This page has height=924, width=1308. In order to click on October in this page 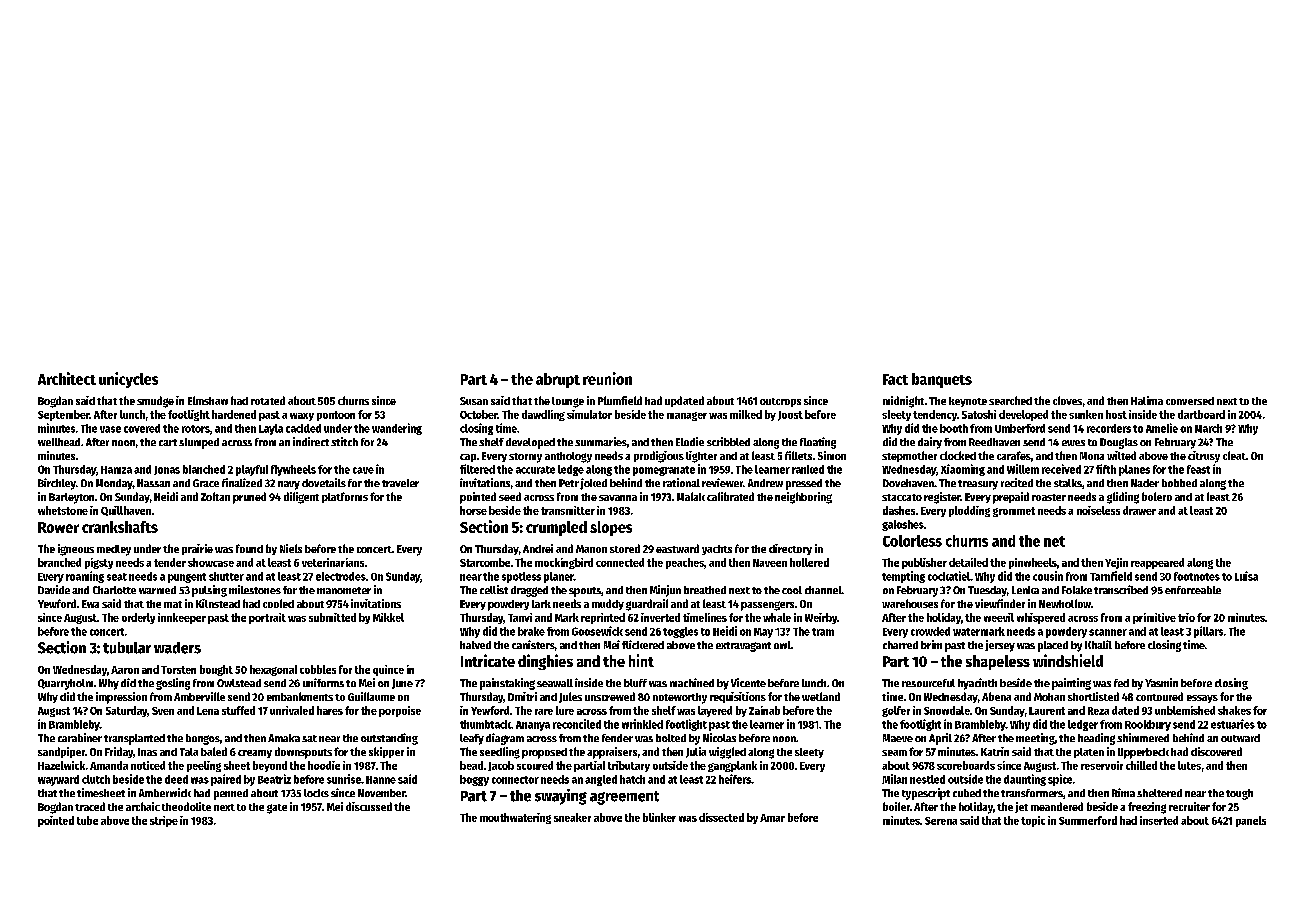, I will do `click(479, 414)`.
